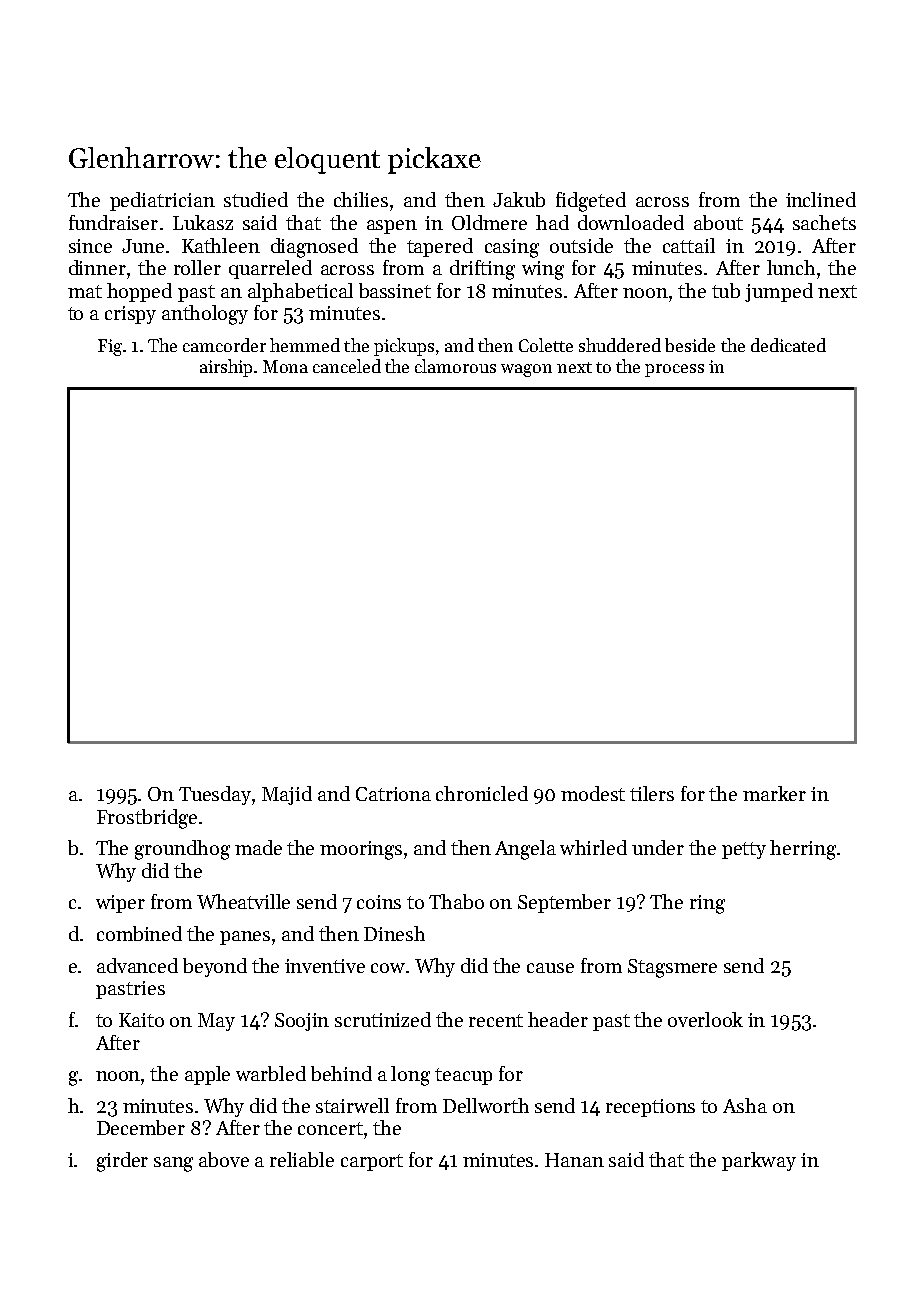 This document has height=1311, width=924. Describe the element at coordinates (674, 370) in the document. I see `process` at that location.
